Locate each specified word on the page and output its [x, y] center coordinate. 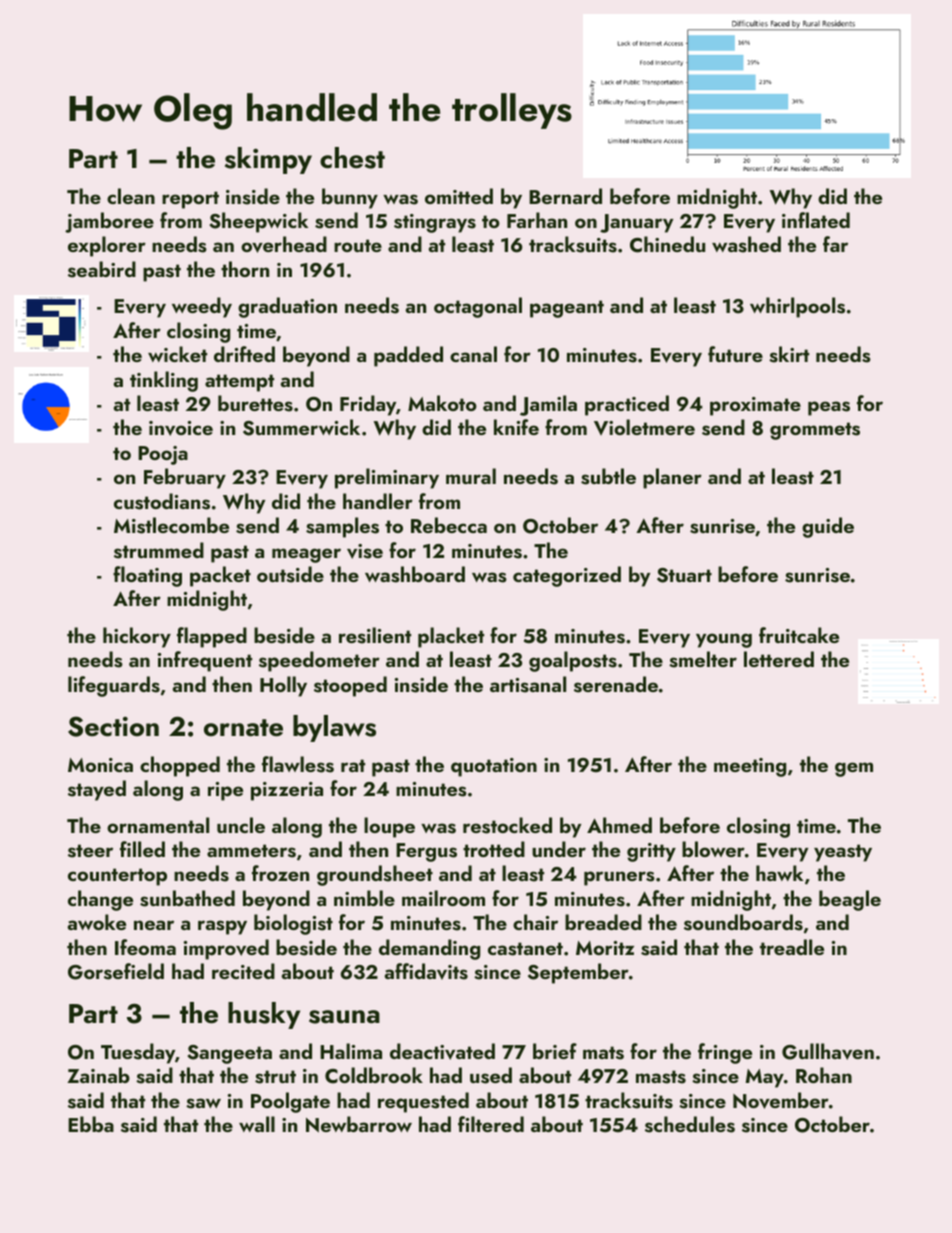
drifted [244, 354]
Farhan [537, 220]
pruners [619, 878]
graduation [287, 307]
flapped [212, 637]
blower [713, 849]
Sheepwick [259, 222]
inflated [816, 220]
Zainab [98, 1075]
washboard [415, 574]
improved [226, 949]
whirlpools [797, 307]
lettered [779, 659]
